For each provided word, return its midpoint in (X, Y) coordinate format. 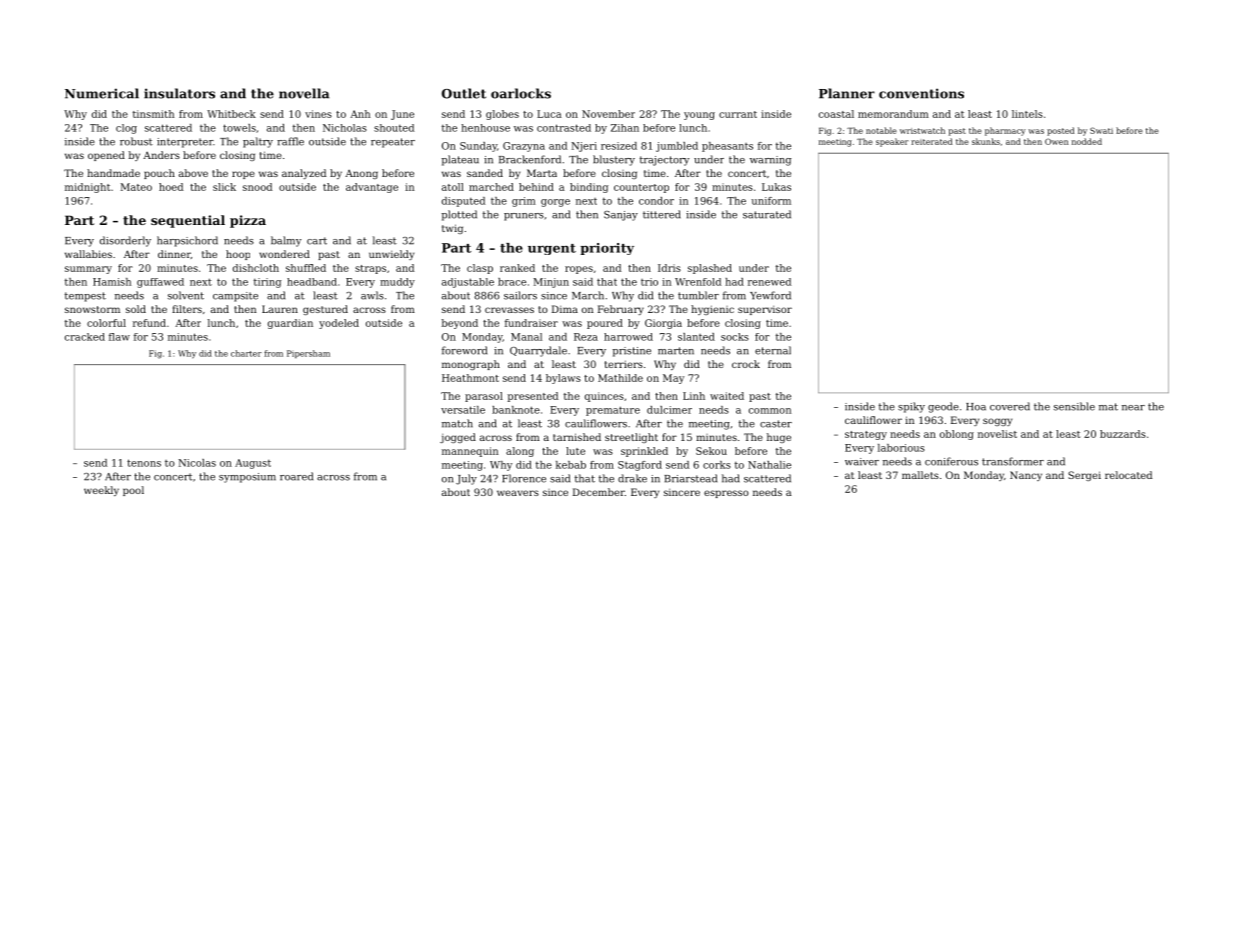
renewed (769, 282)
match (457, 423)
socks (735, 337)
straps (370, 269)
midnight (87, 188)
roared (296, 476)
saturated (767, 214)
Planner (847, 93)
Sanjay (621, 216)
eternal (773, 350)
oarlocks (521, 93)
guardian (290, 324)
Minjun (551, 283)
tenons (144, 463)
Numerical (102, 93)
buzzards (1123, 434)
